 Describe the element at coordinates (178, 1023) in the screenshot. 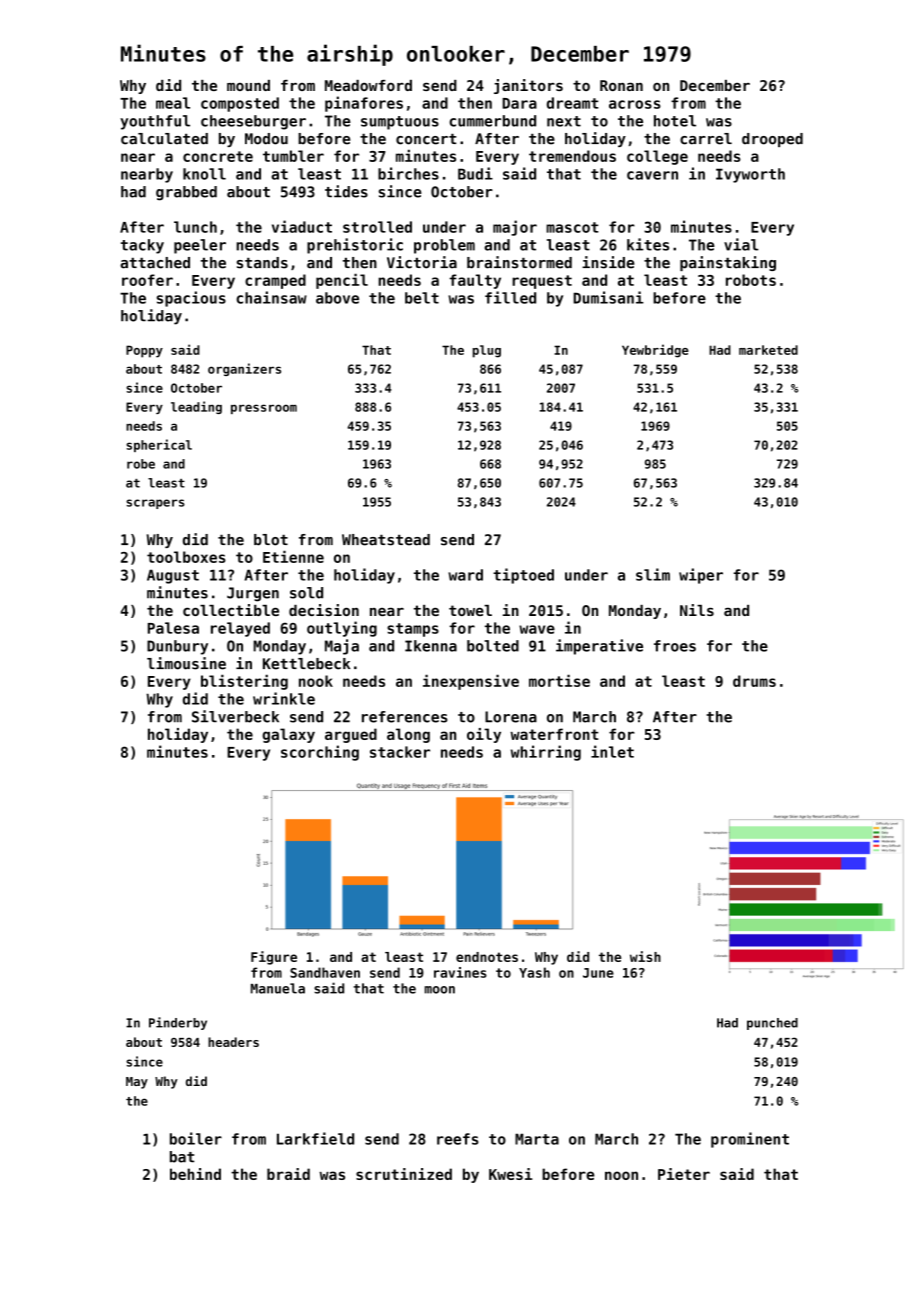

I see `Pinderby` at that location.
